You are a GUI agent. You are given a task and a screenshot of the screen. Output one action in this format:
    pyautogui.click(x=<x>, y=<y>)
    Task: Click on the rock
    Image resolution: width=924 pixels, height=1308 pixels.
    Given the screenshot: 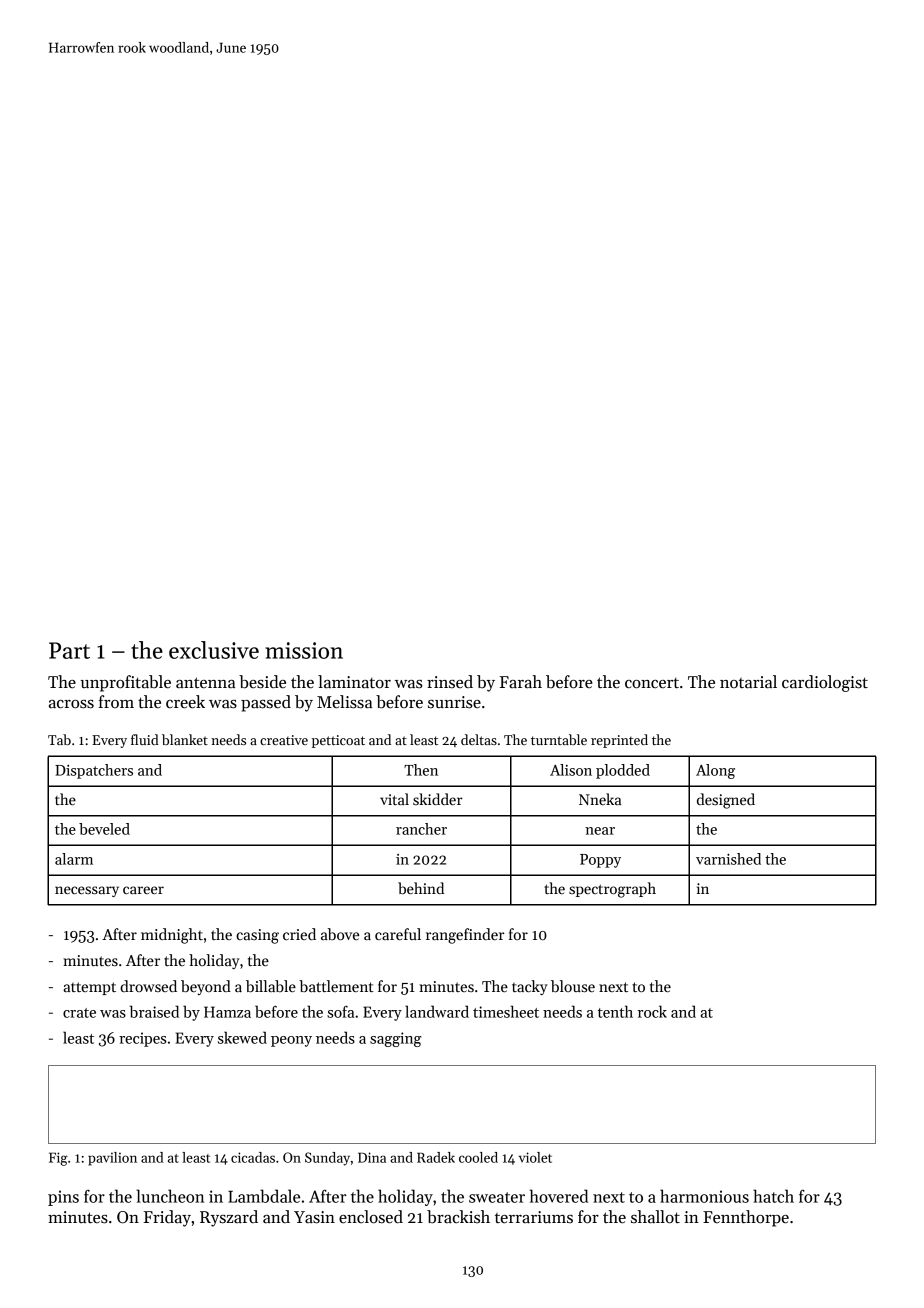 What is the action you would take?
    pyautogui.click(x=652, y=1011)
